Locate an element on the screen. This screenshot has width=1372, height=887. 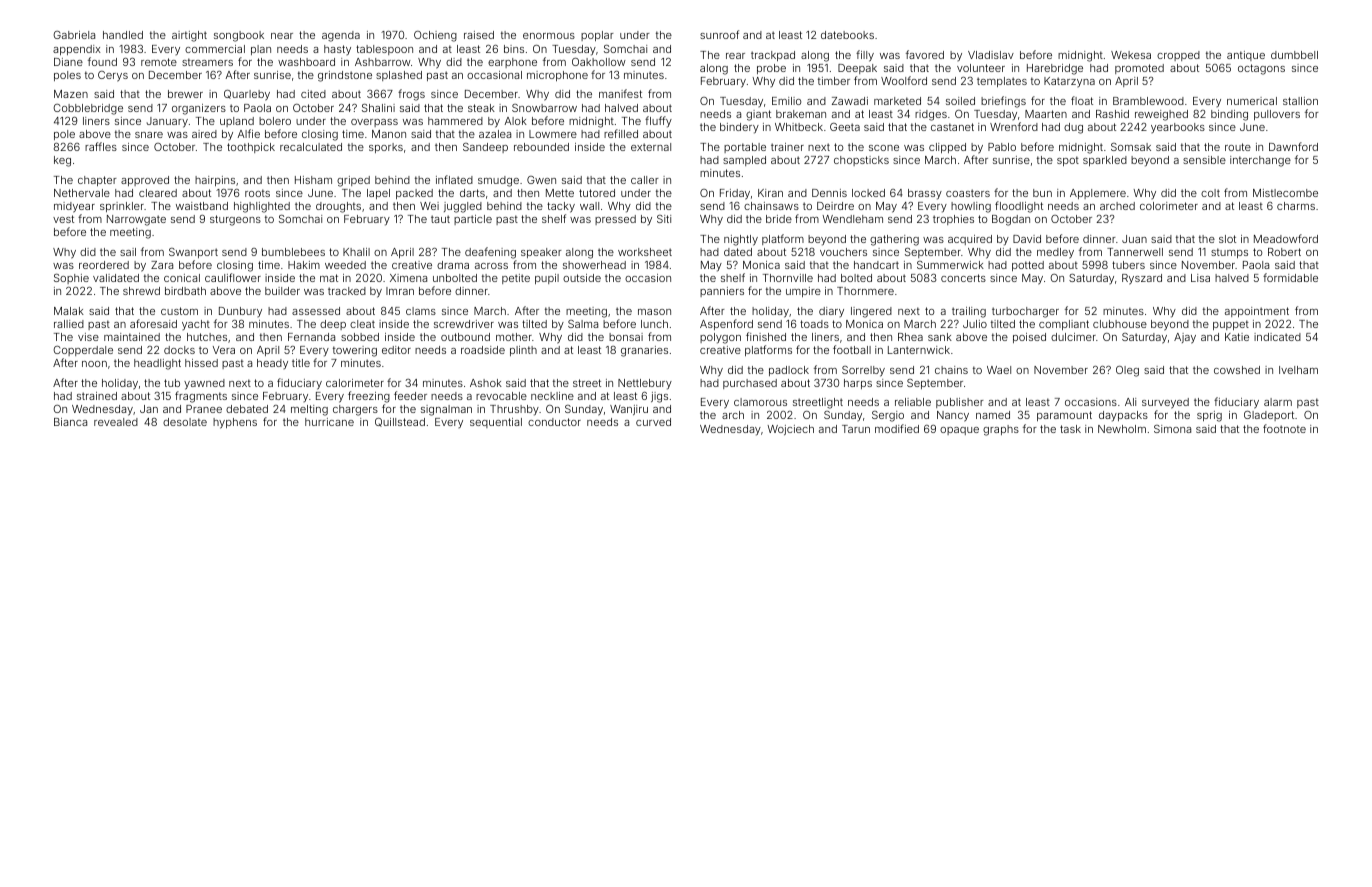
Emilio is located at coordinates (786, 101).
